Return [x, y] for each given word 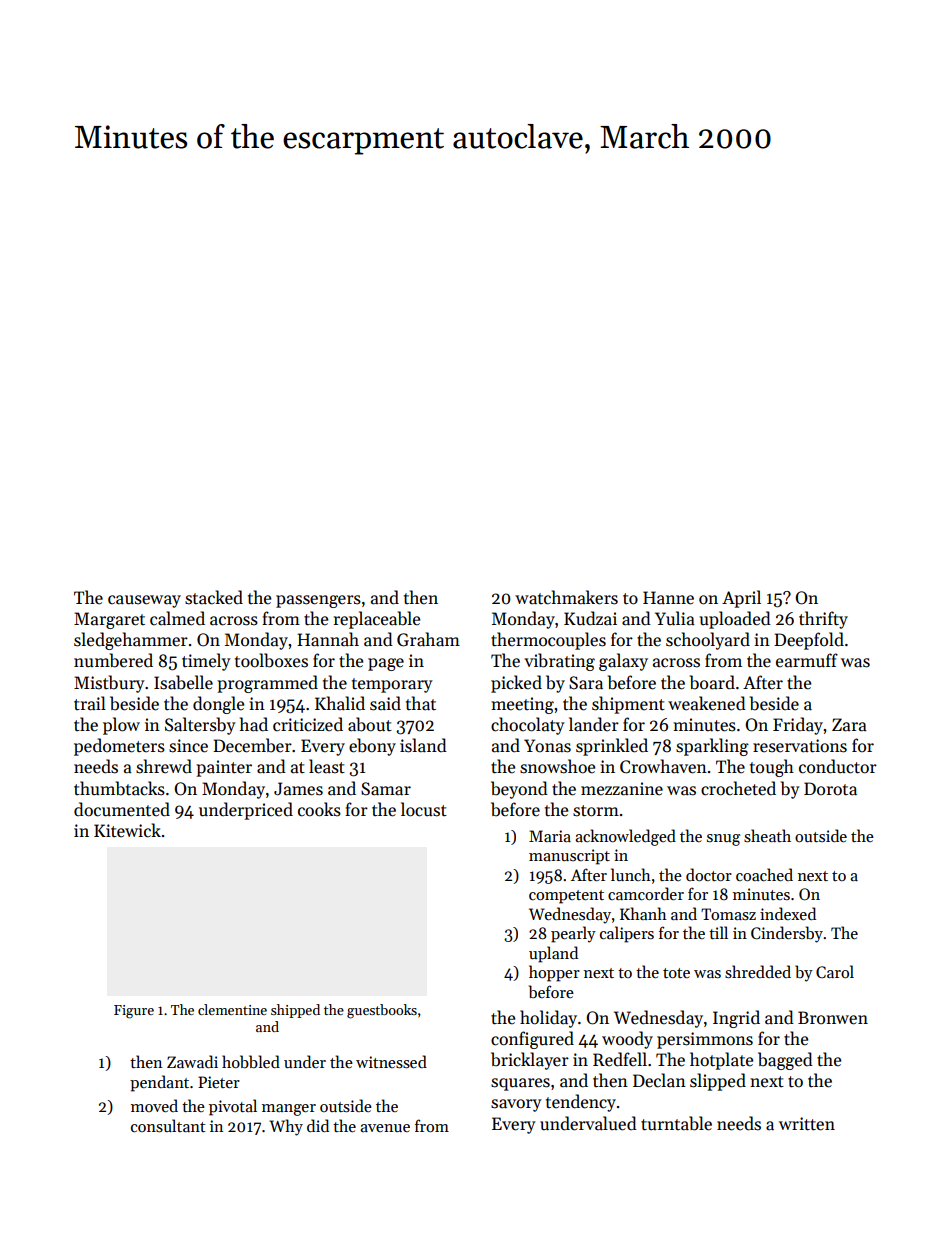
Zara [849, 725]
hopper [554, 973]
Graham [428, 639]
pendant [159, 1083]
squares [520, 1084]
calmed [177, 618]
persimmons [705, 1040]
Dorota [830, 789]
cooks [319, 809]
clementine [232, 1009]
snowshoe [557, 766]
